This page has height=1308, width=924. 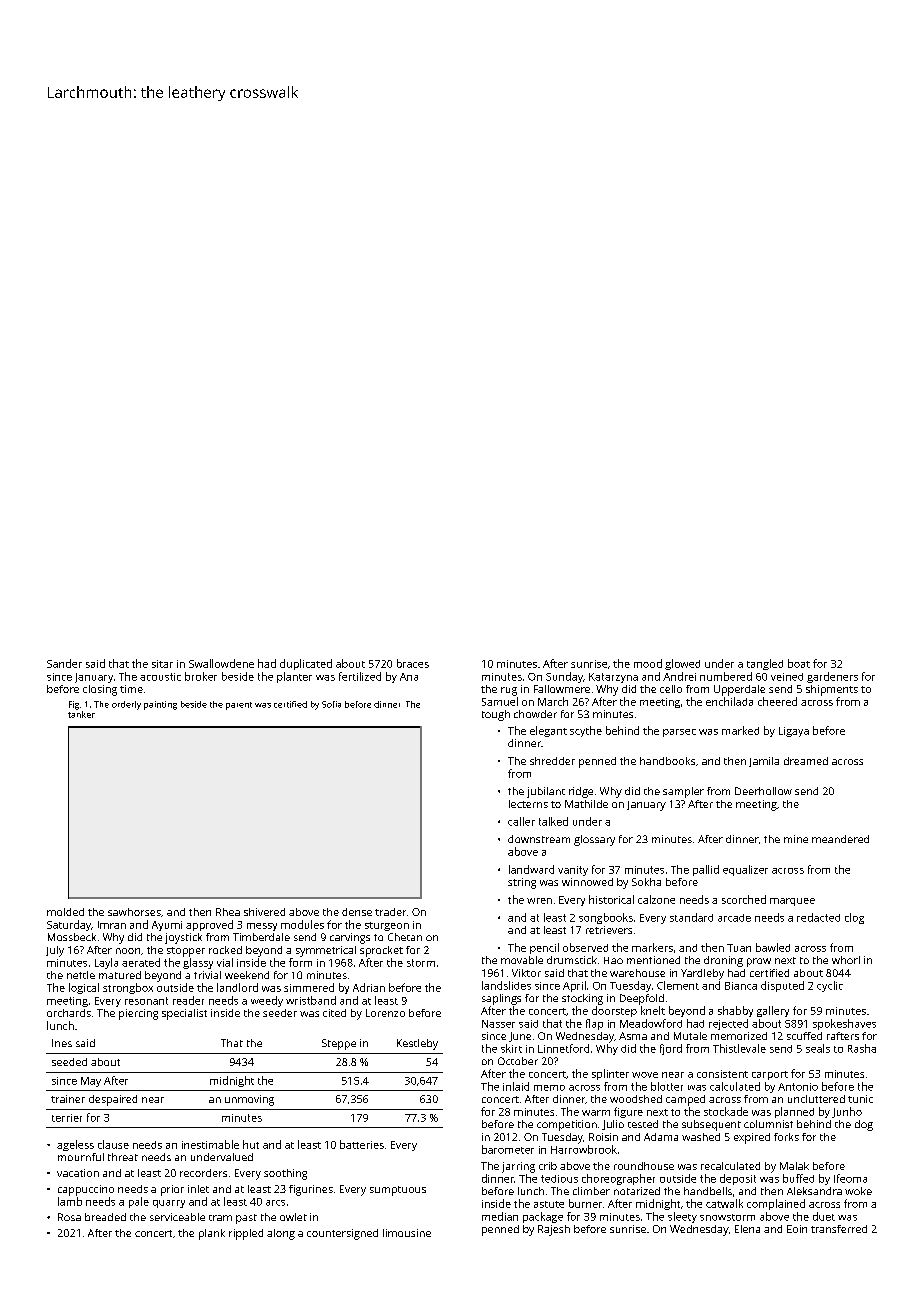 What do you see at coordinates (554, 1230) in the page?
I see `Rajesh` at bounding box center [554, 1230].
